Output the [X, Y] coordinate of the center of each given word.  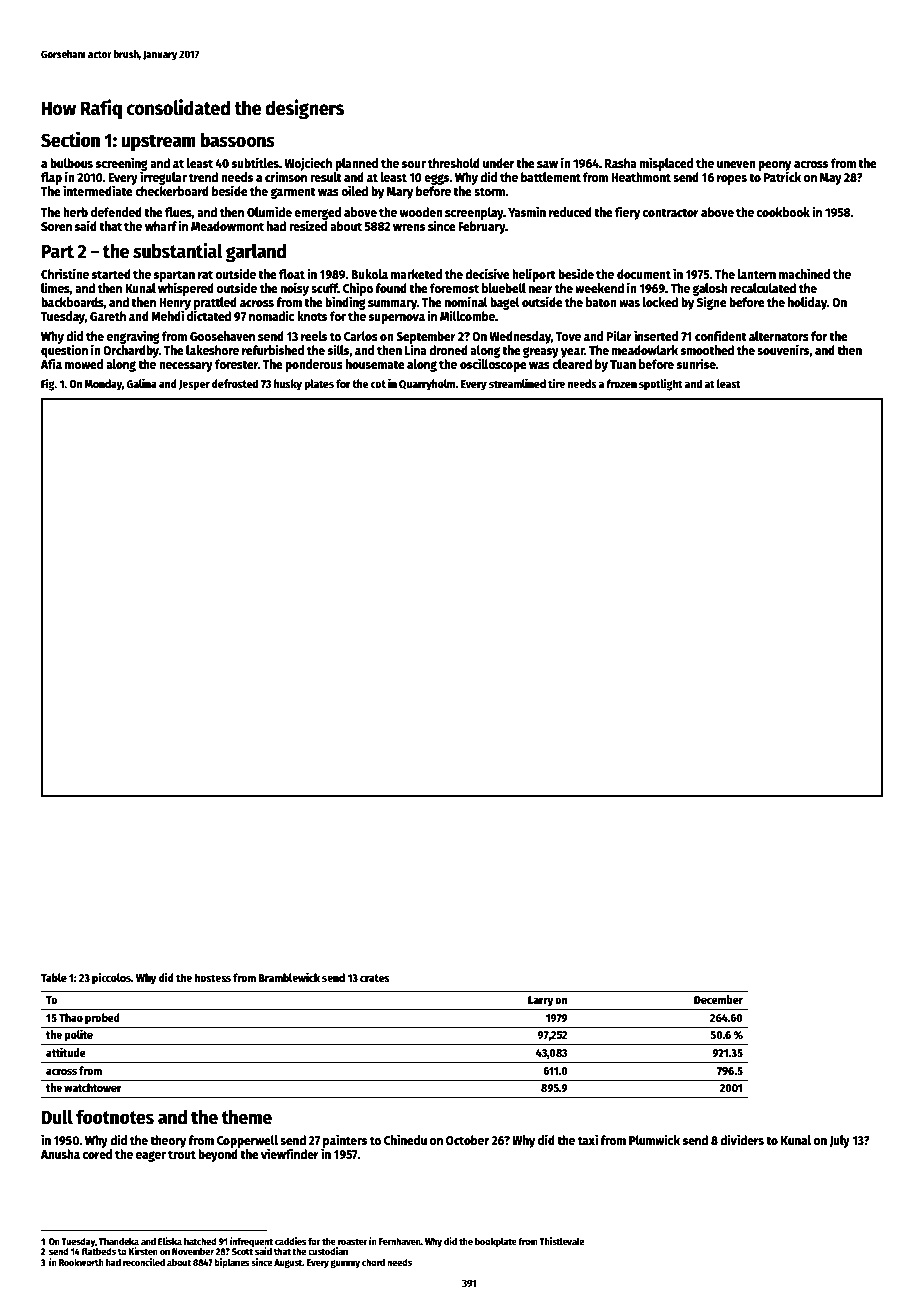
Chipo [358, 289]
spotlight [661, 385]
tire [556, 383]
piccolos [111, 979]
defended [116, 212]
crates [375, 978]
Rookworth [81, 1262]
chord [373, 1262]
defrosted [235, 383]
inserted [656, 335]
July [839, 1141]
